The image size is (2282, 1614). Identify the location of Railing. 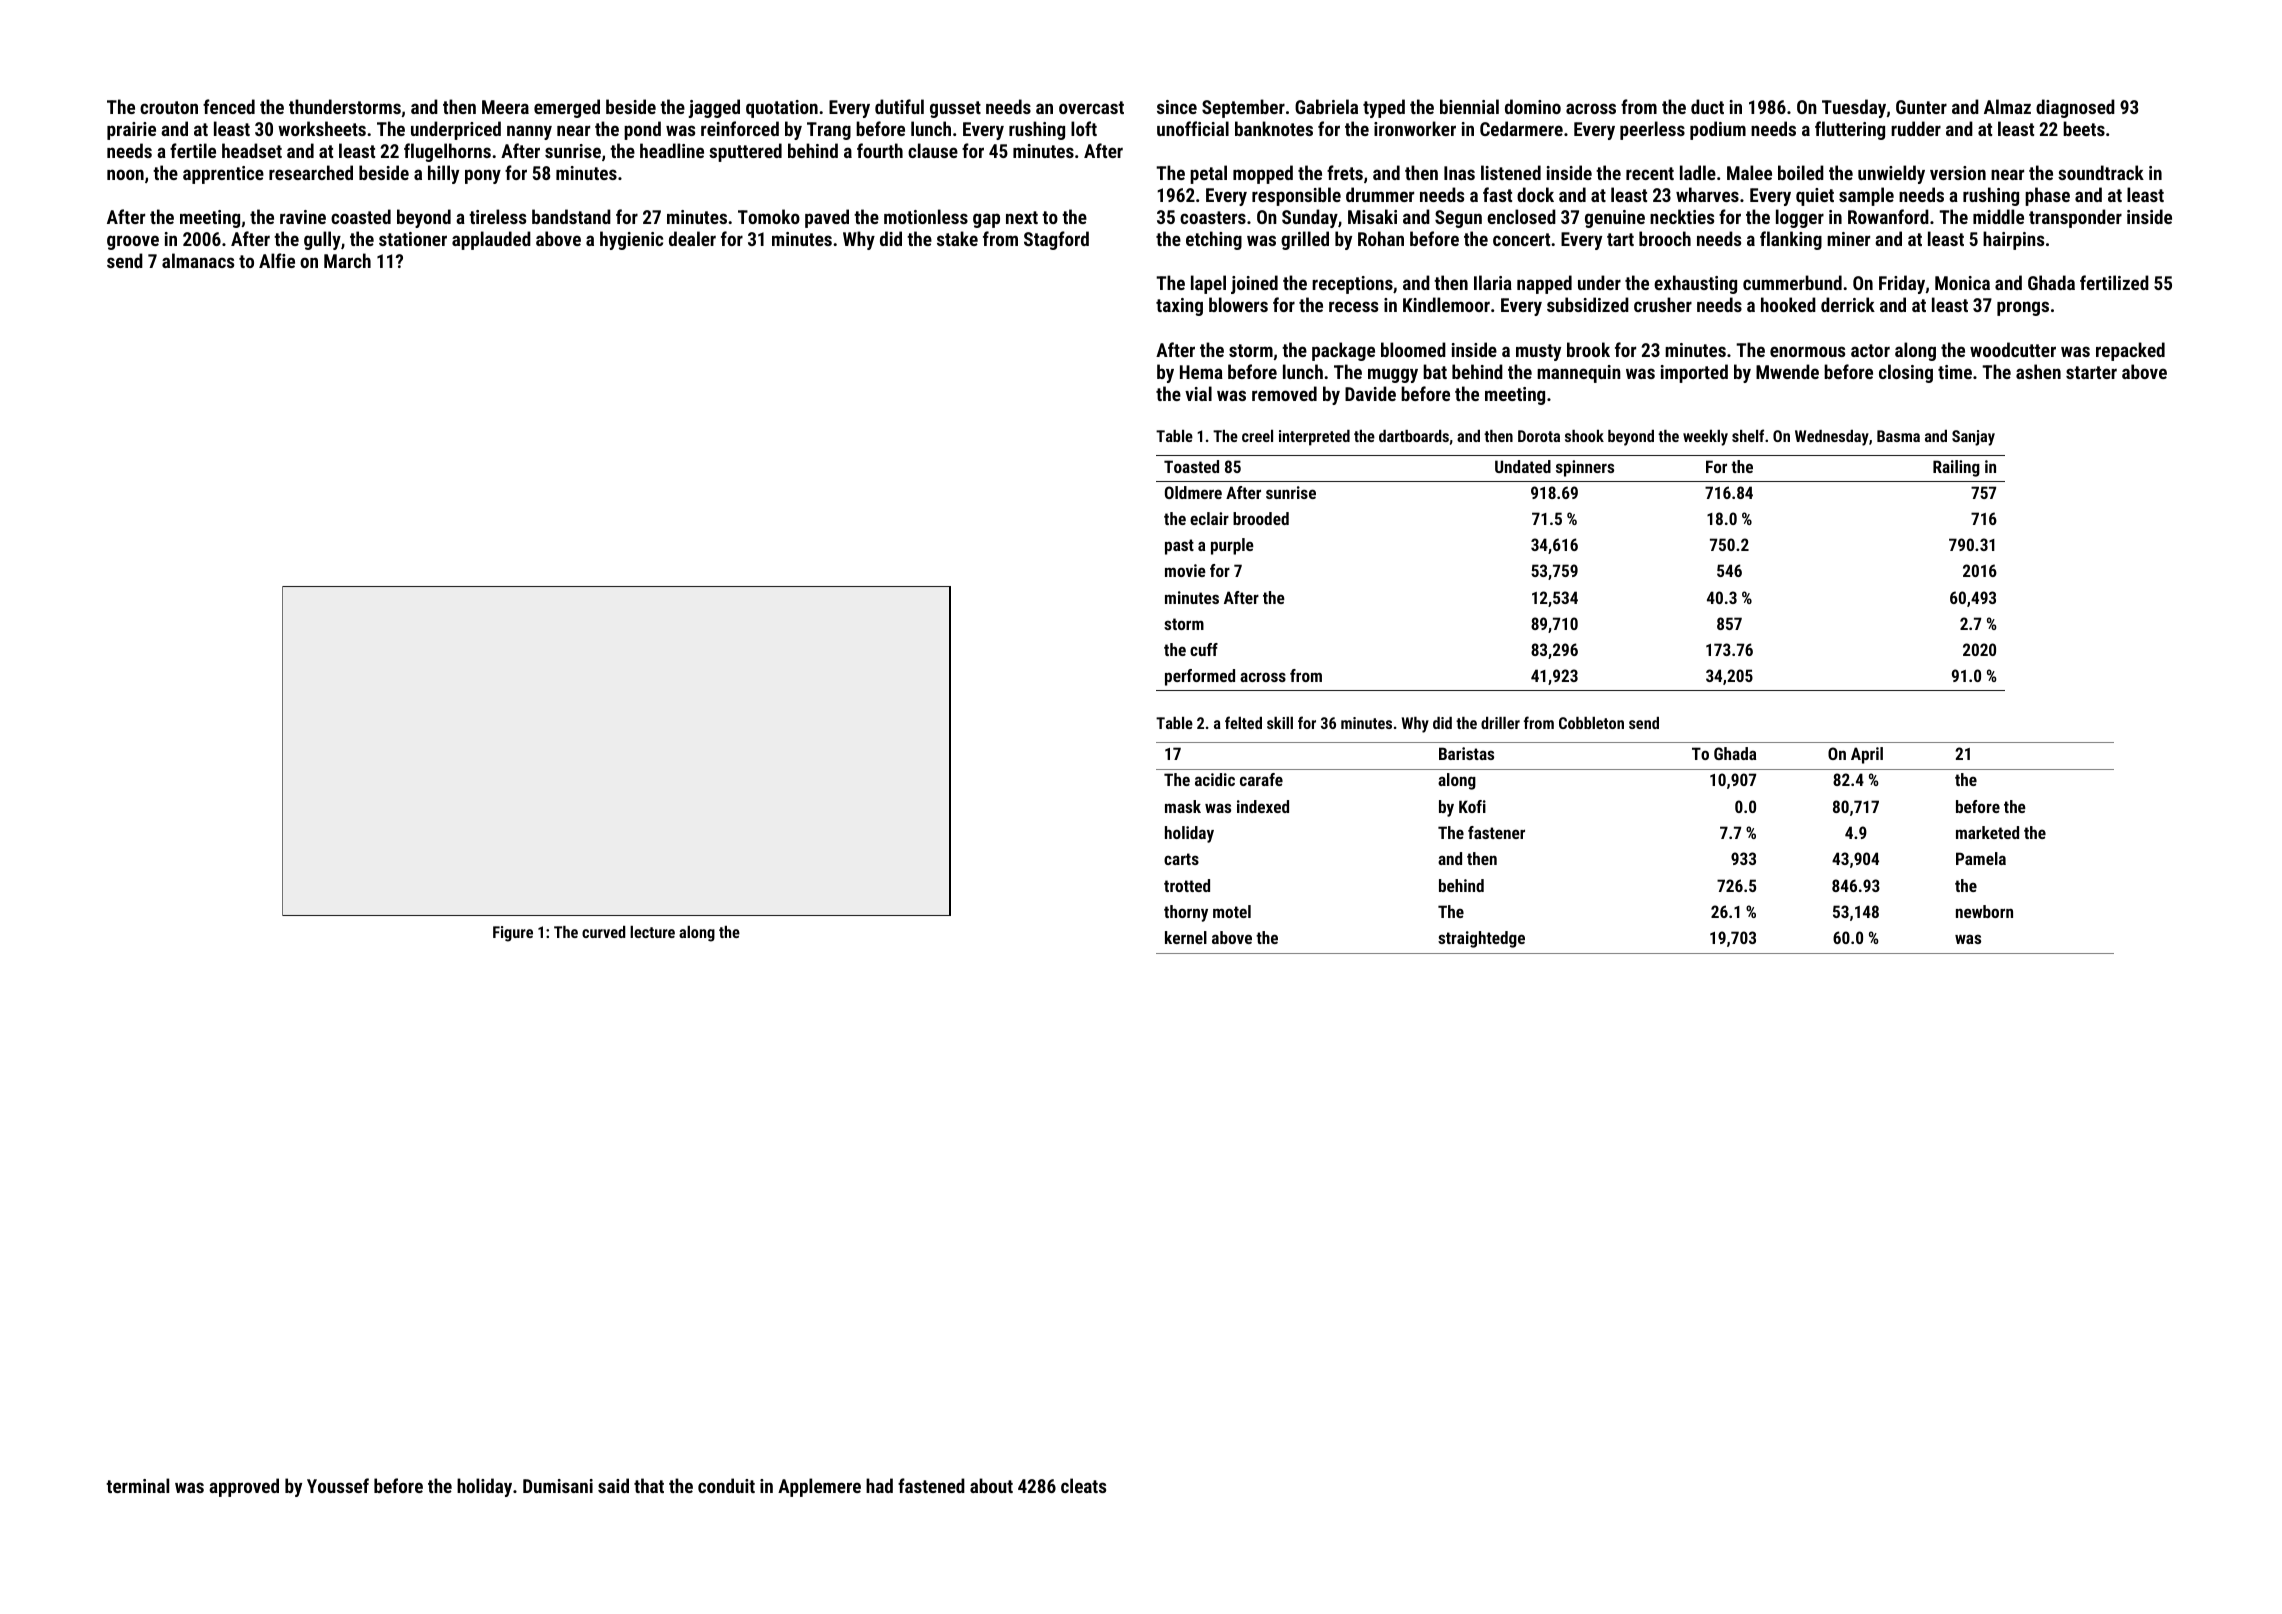
(1956, 468).
